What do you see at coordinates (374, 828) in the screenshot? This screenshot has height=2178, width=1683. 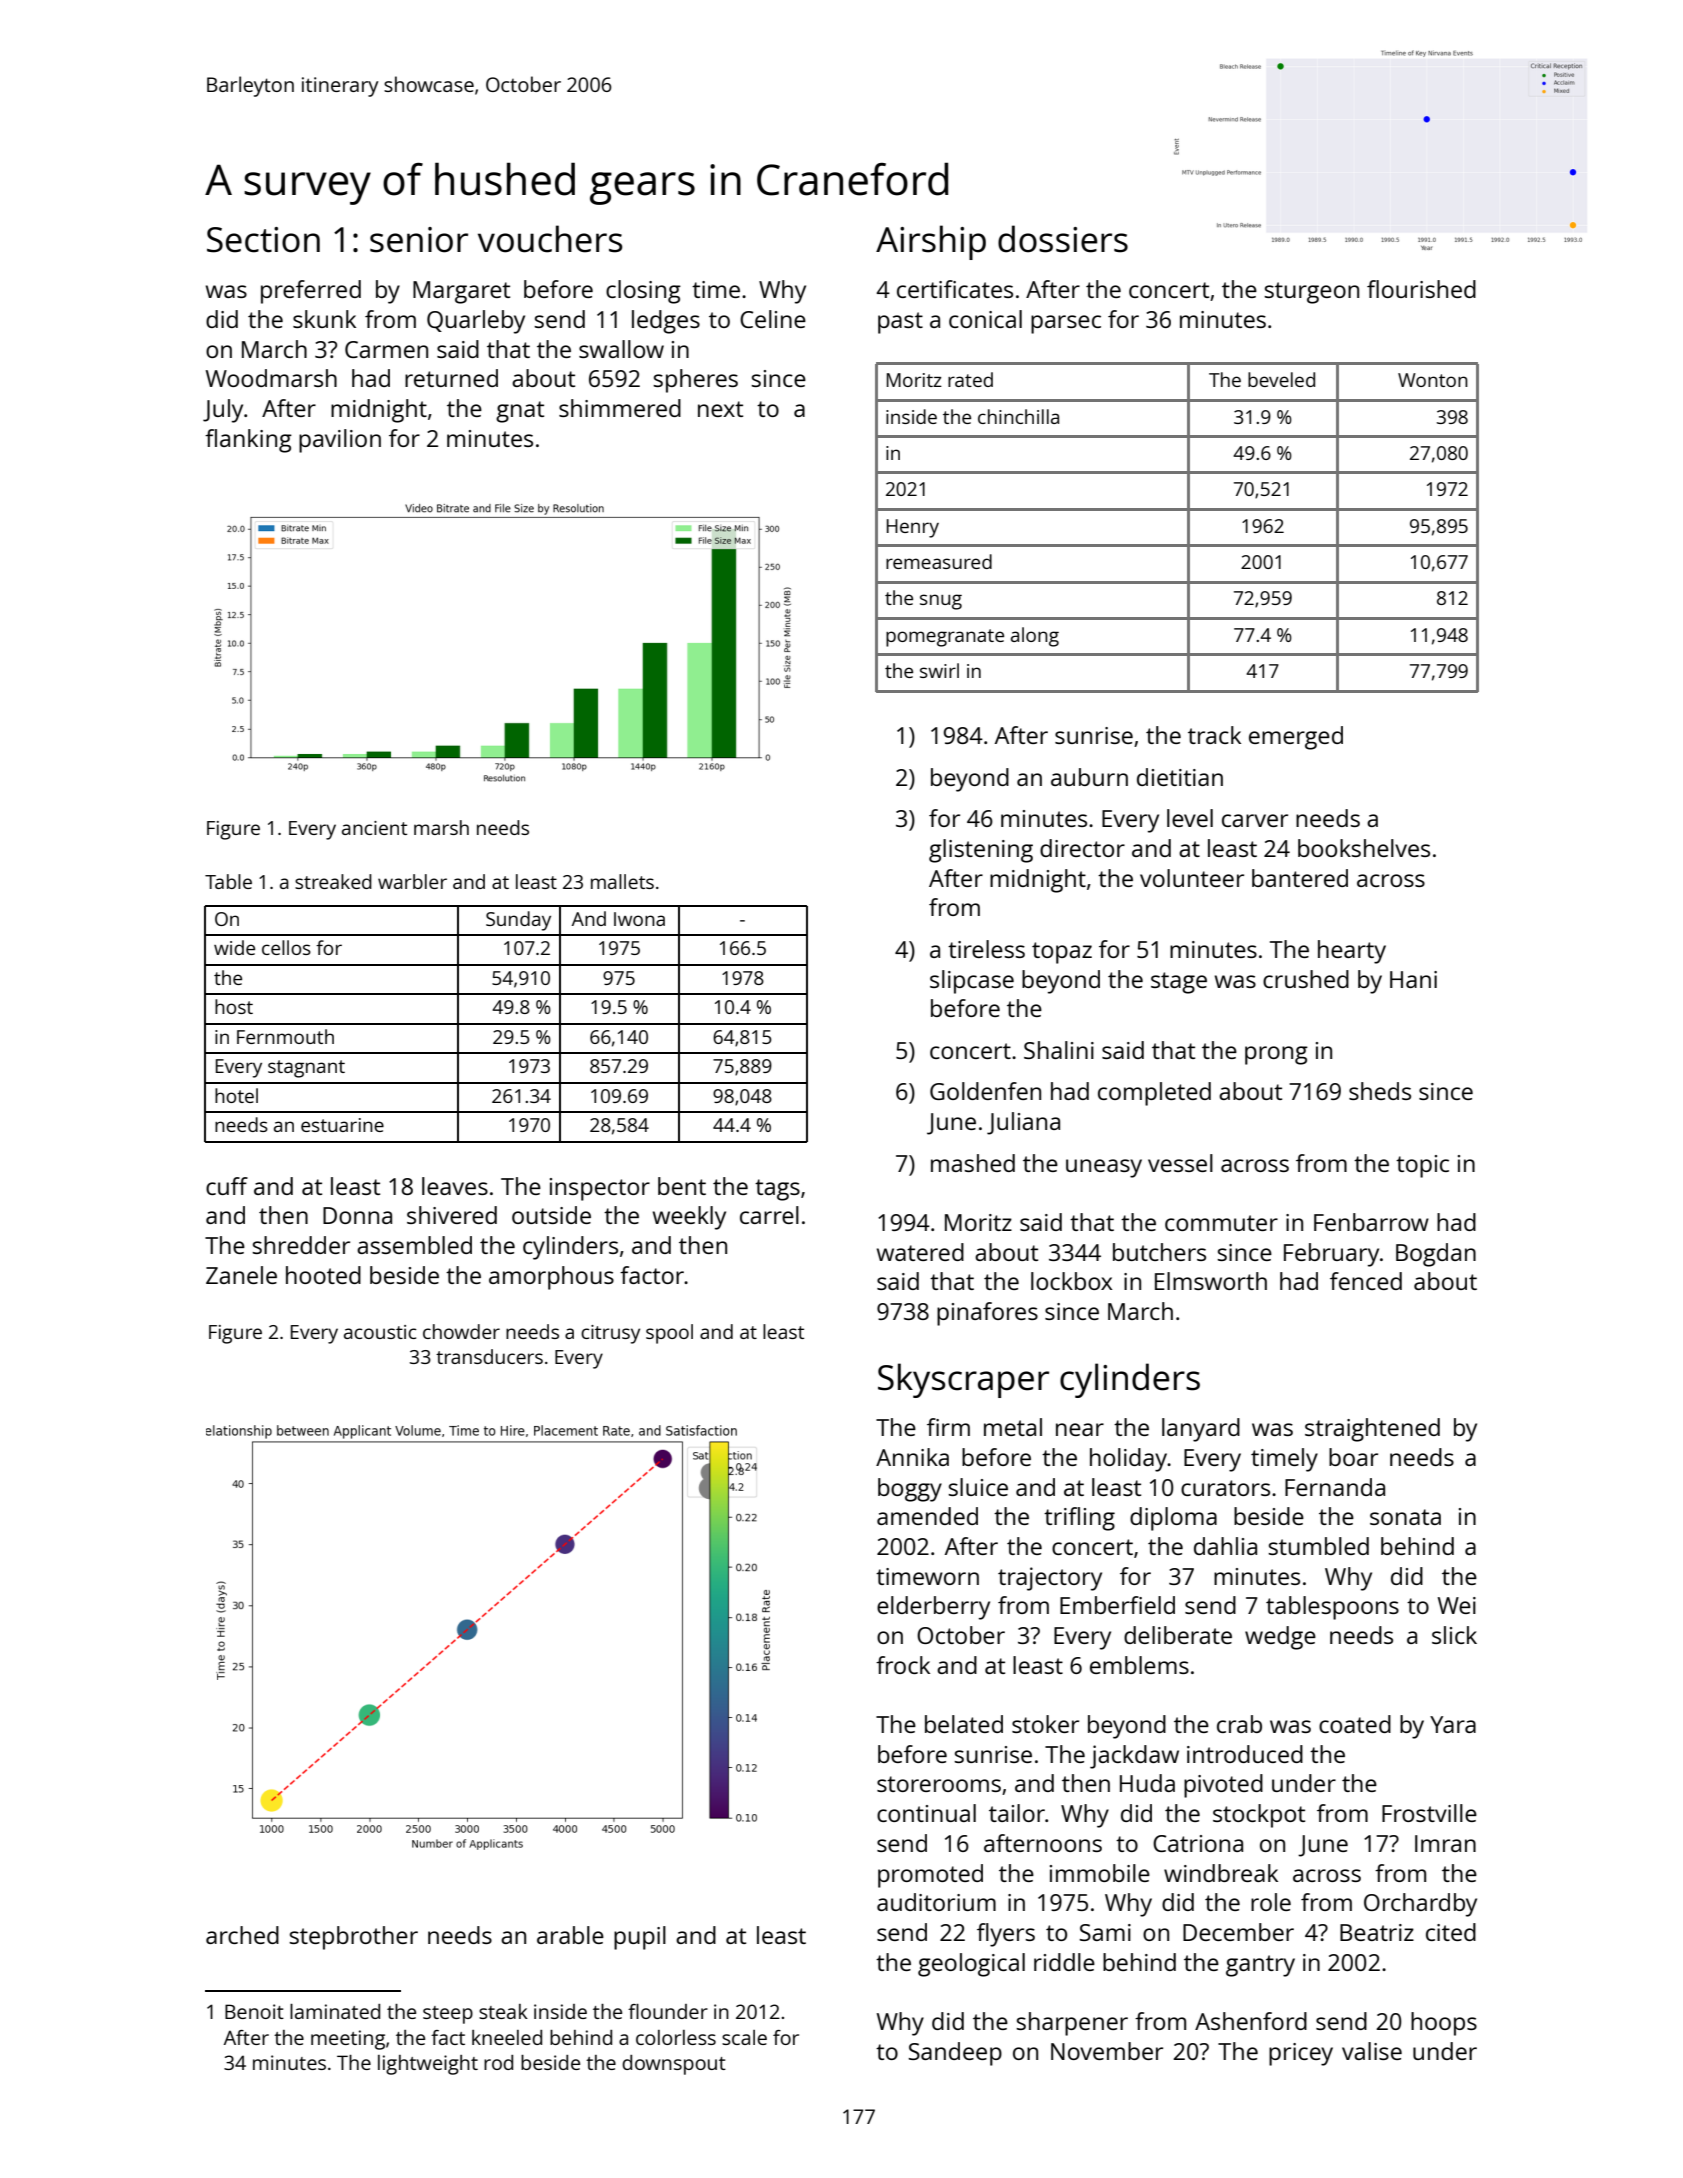 I see `ancient` at bounding box center [374, 828].
